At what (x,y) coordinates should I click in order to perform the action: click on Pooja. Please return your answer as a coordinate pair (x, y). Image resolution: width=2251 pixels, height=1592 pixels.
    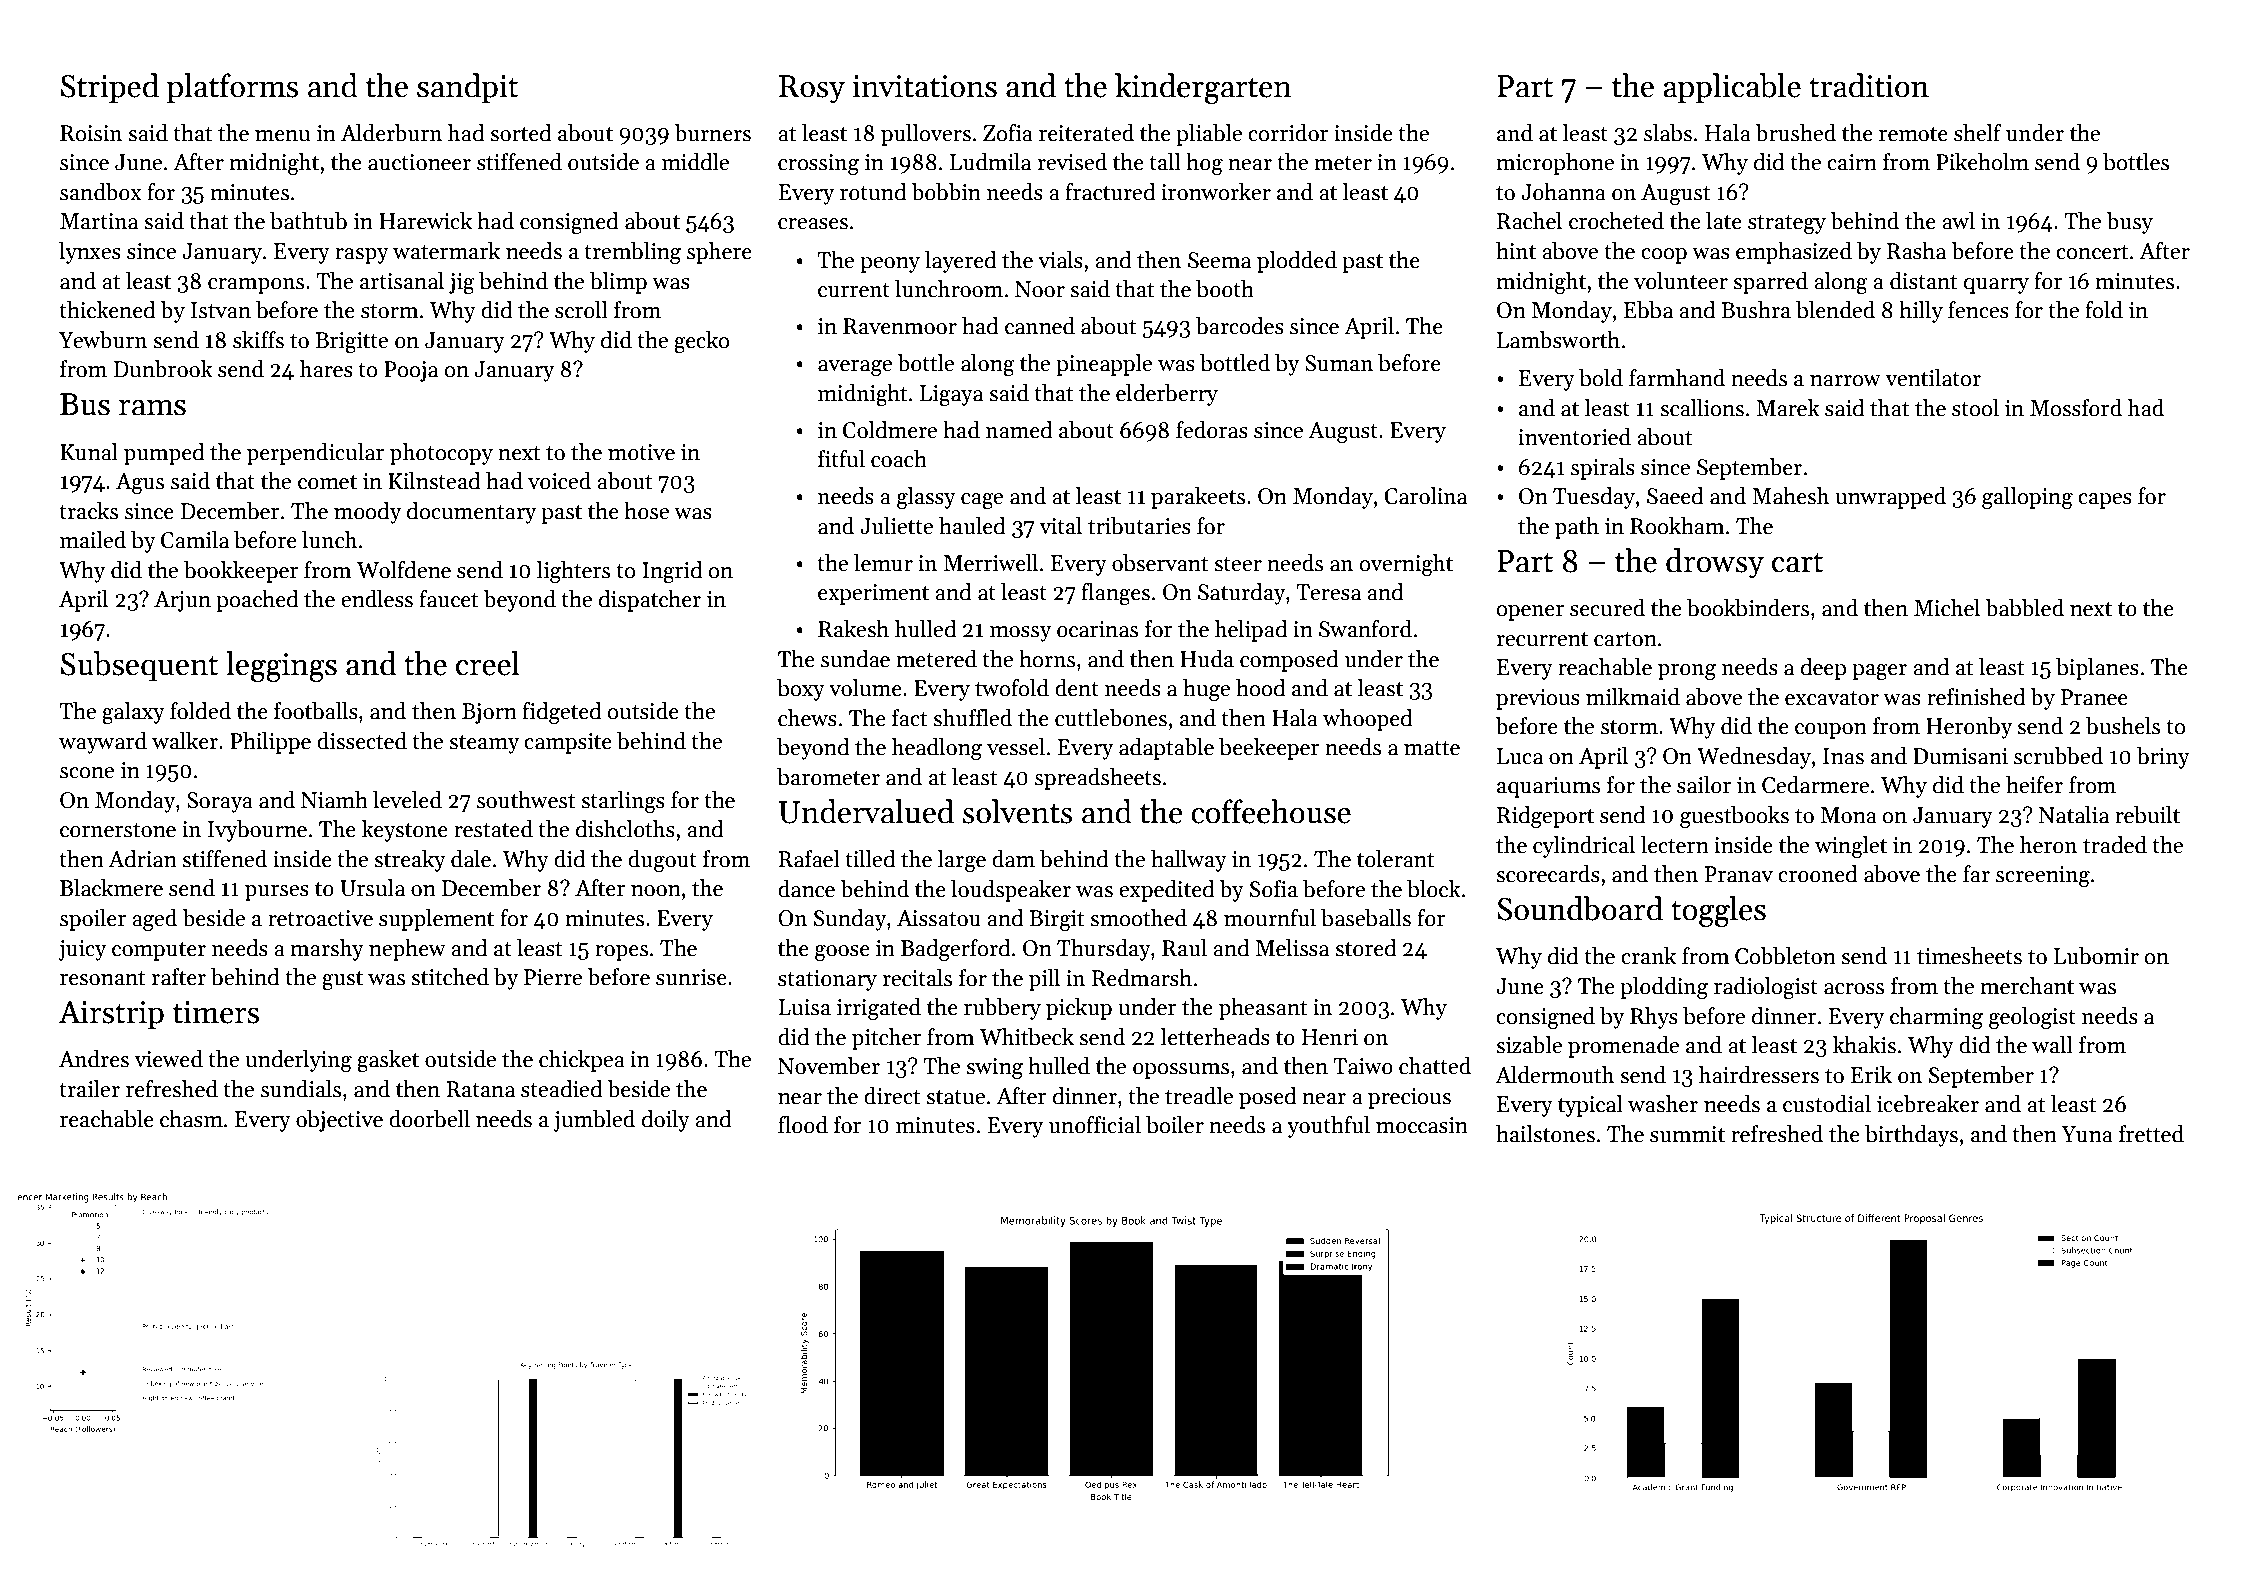
    Looking at the image, I should click on (411, 371).
